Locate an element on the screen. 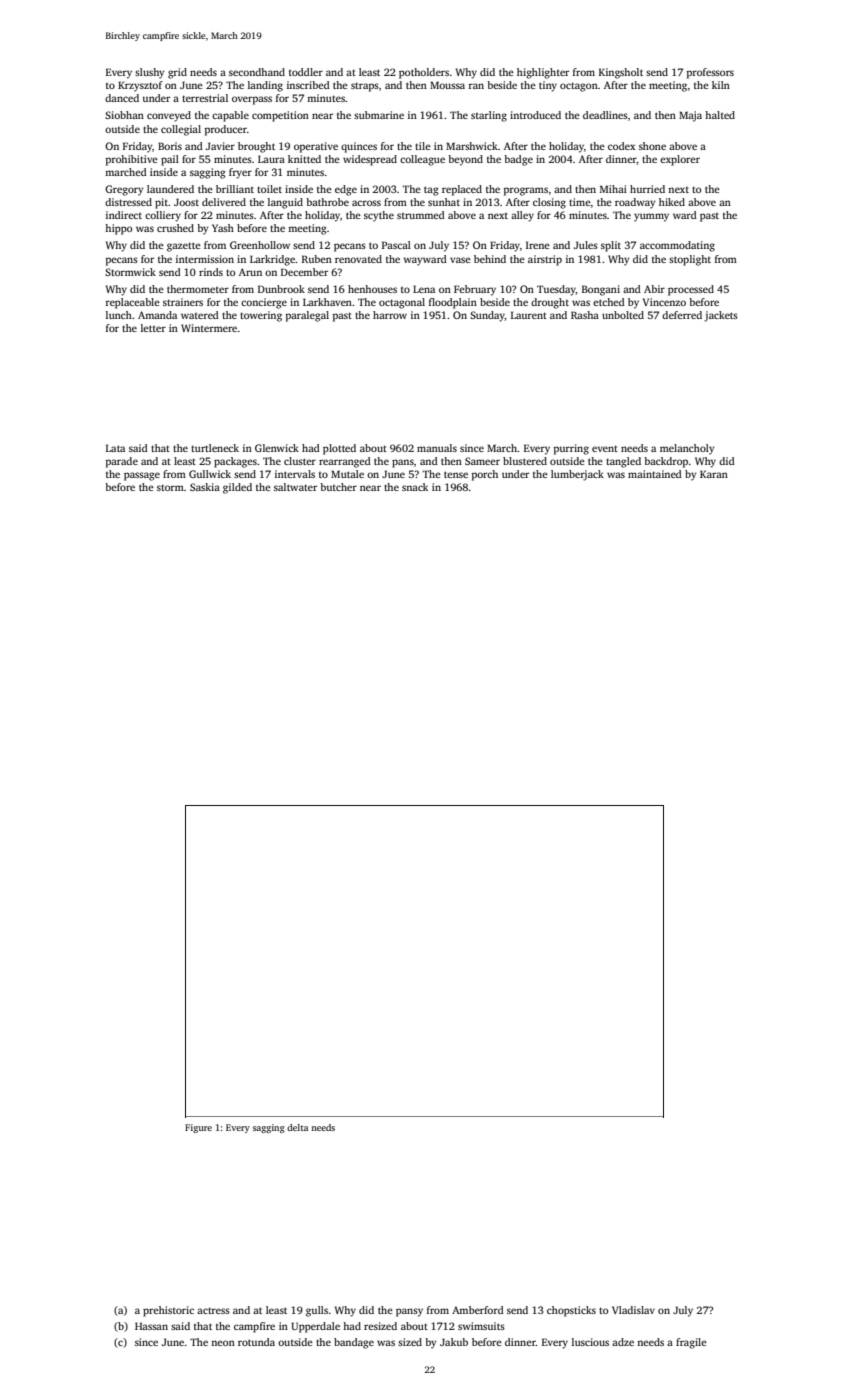 The height and width of the screenshot is (1400, 849). Vladislav is located at coordinates (633, 1310).
